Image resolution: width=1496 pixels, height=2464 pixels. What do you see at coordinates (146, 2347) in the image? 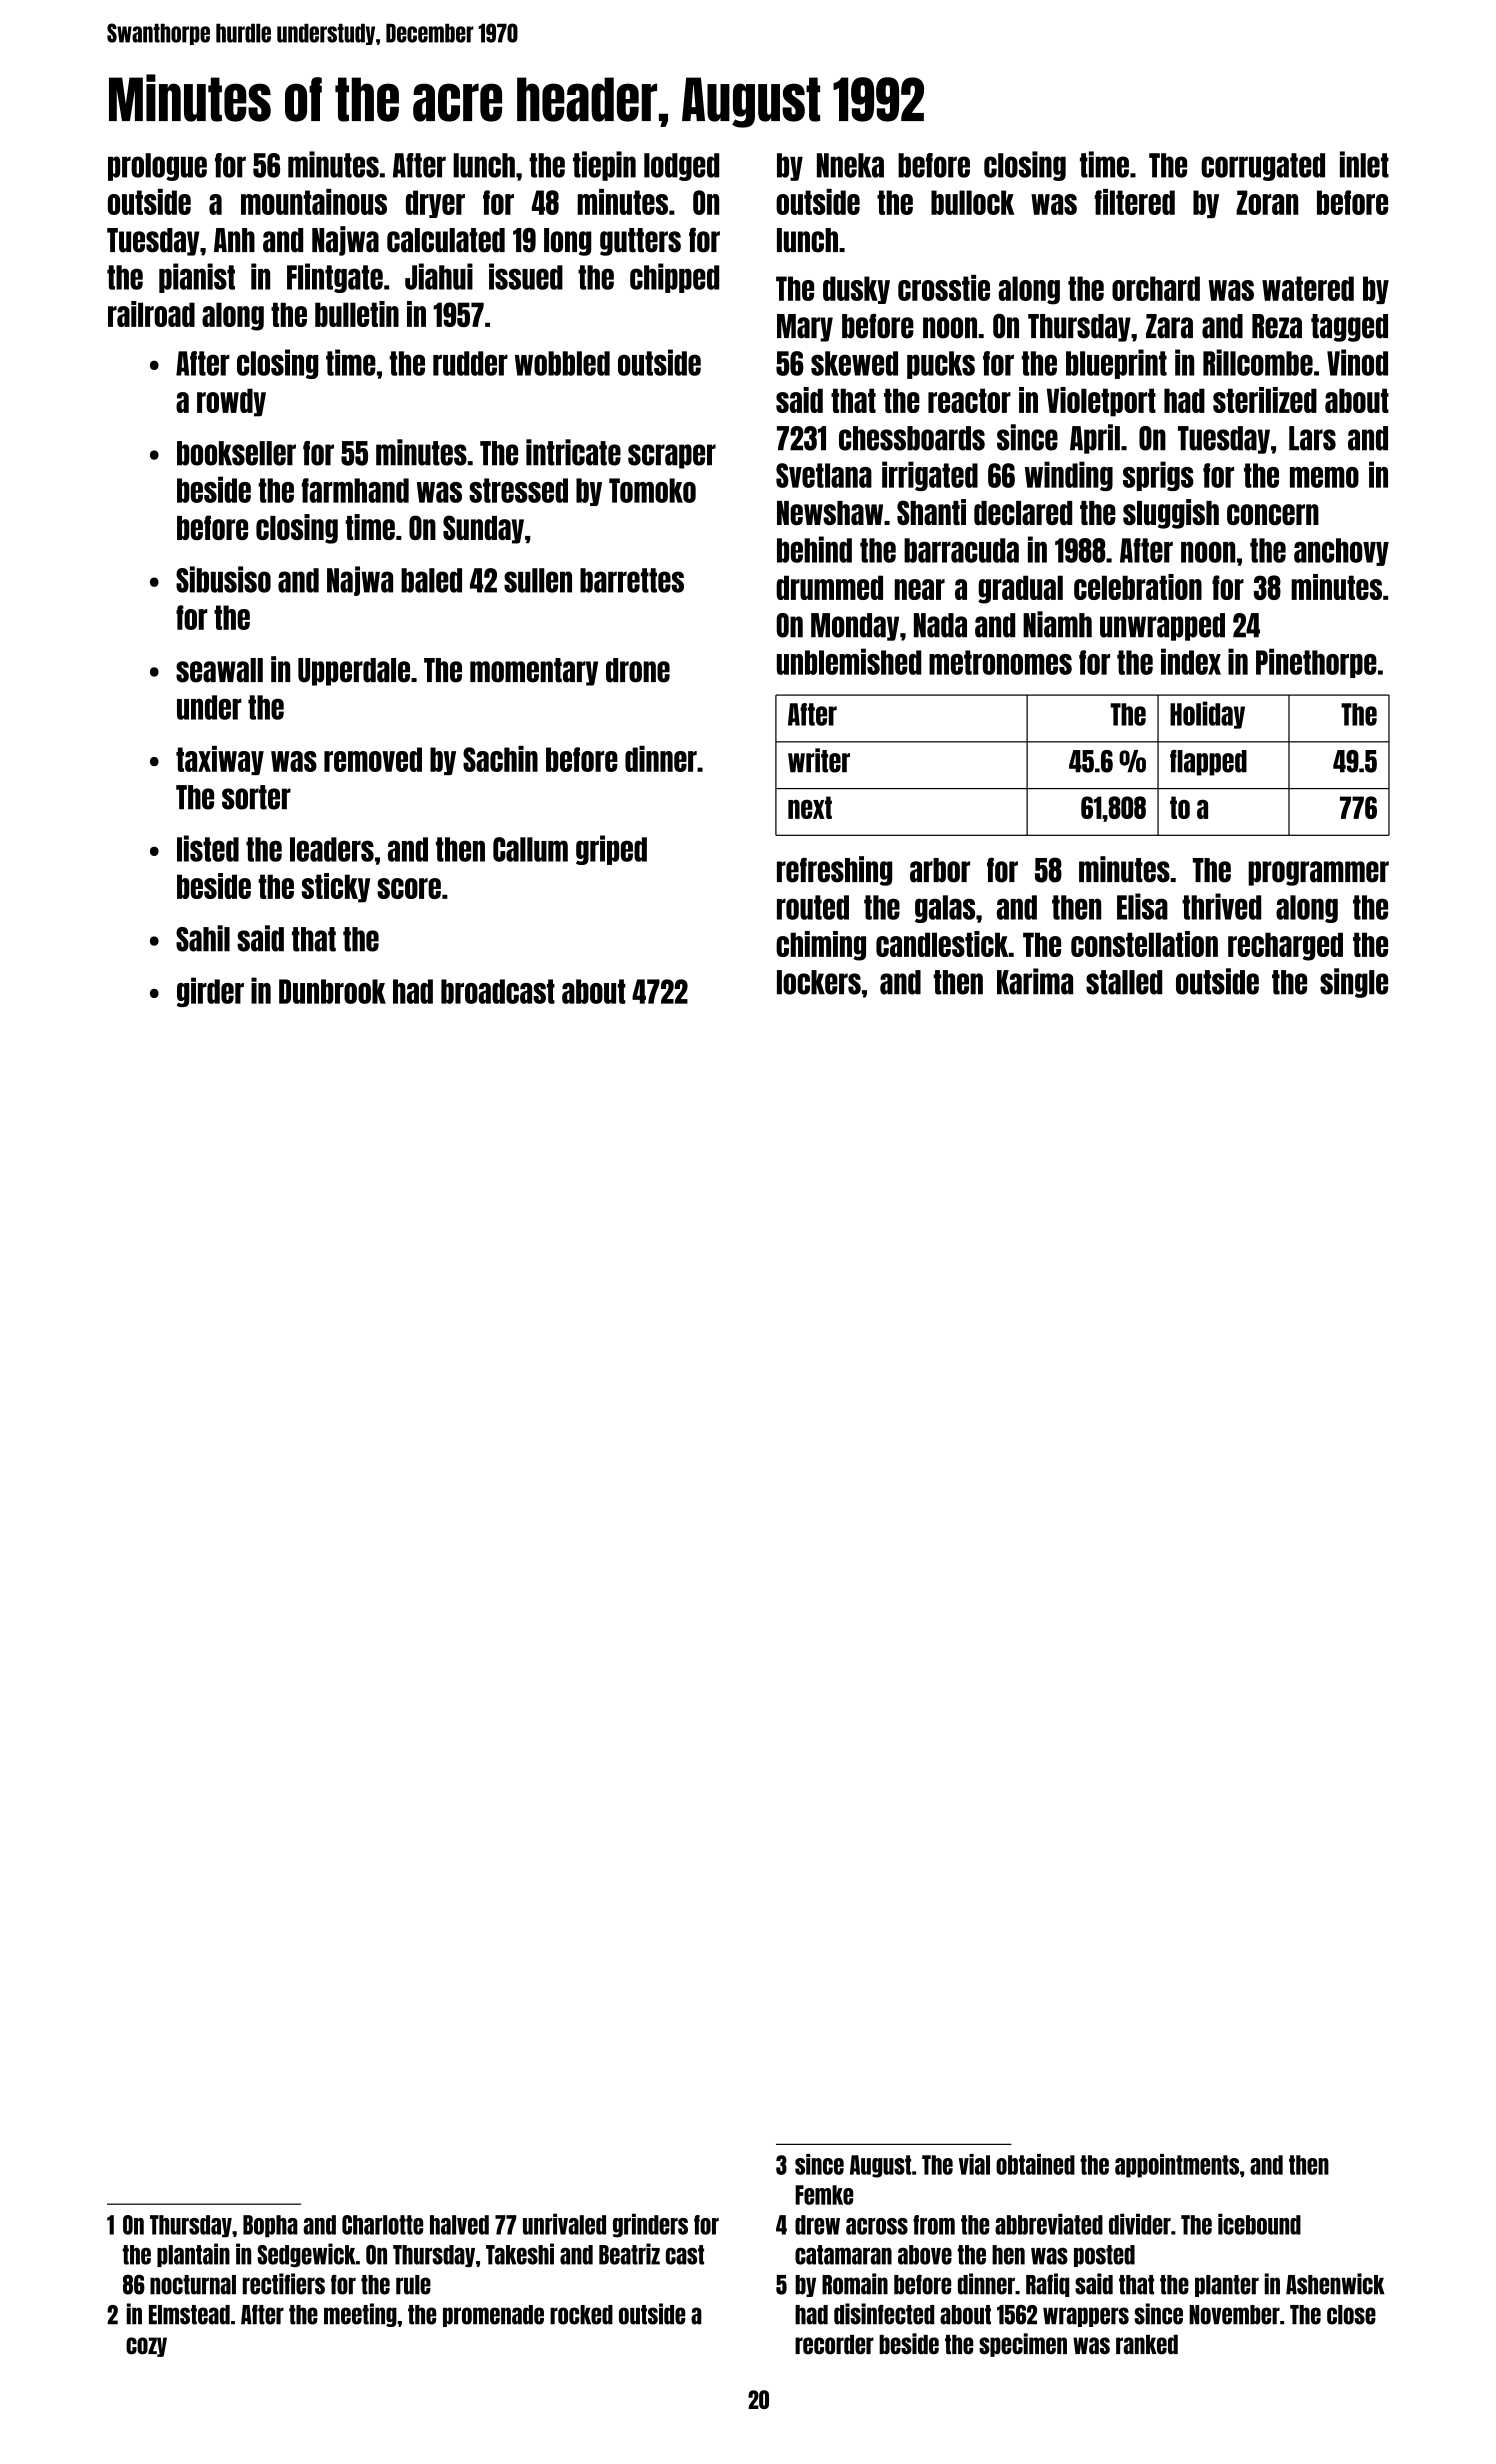
I see `cozy` at bounding box center [146, 2347].
